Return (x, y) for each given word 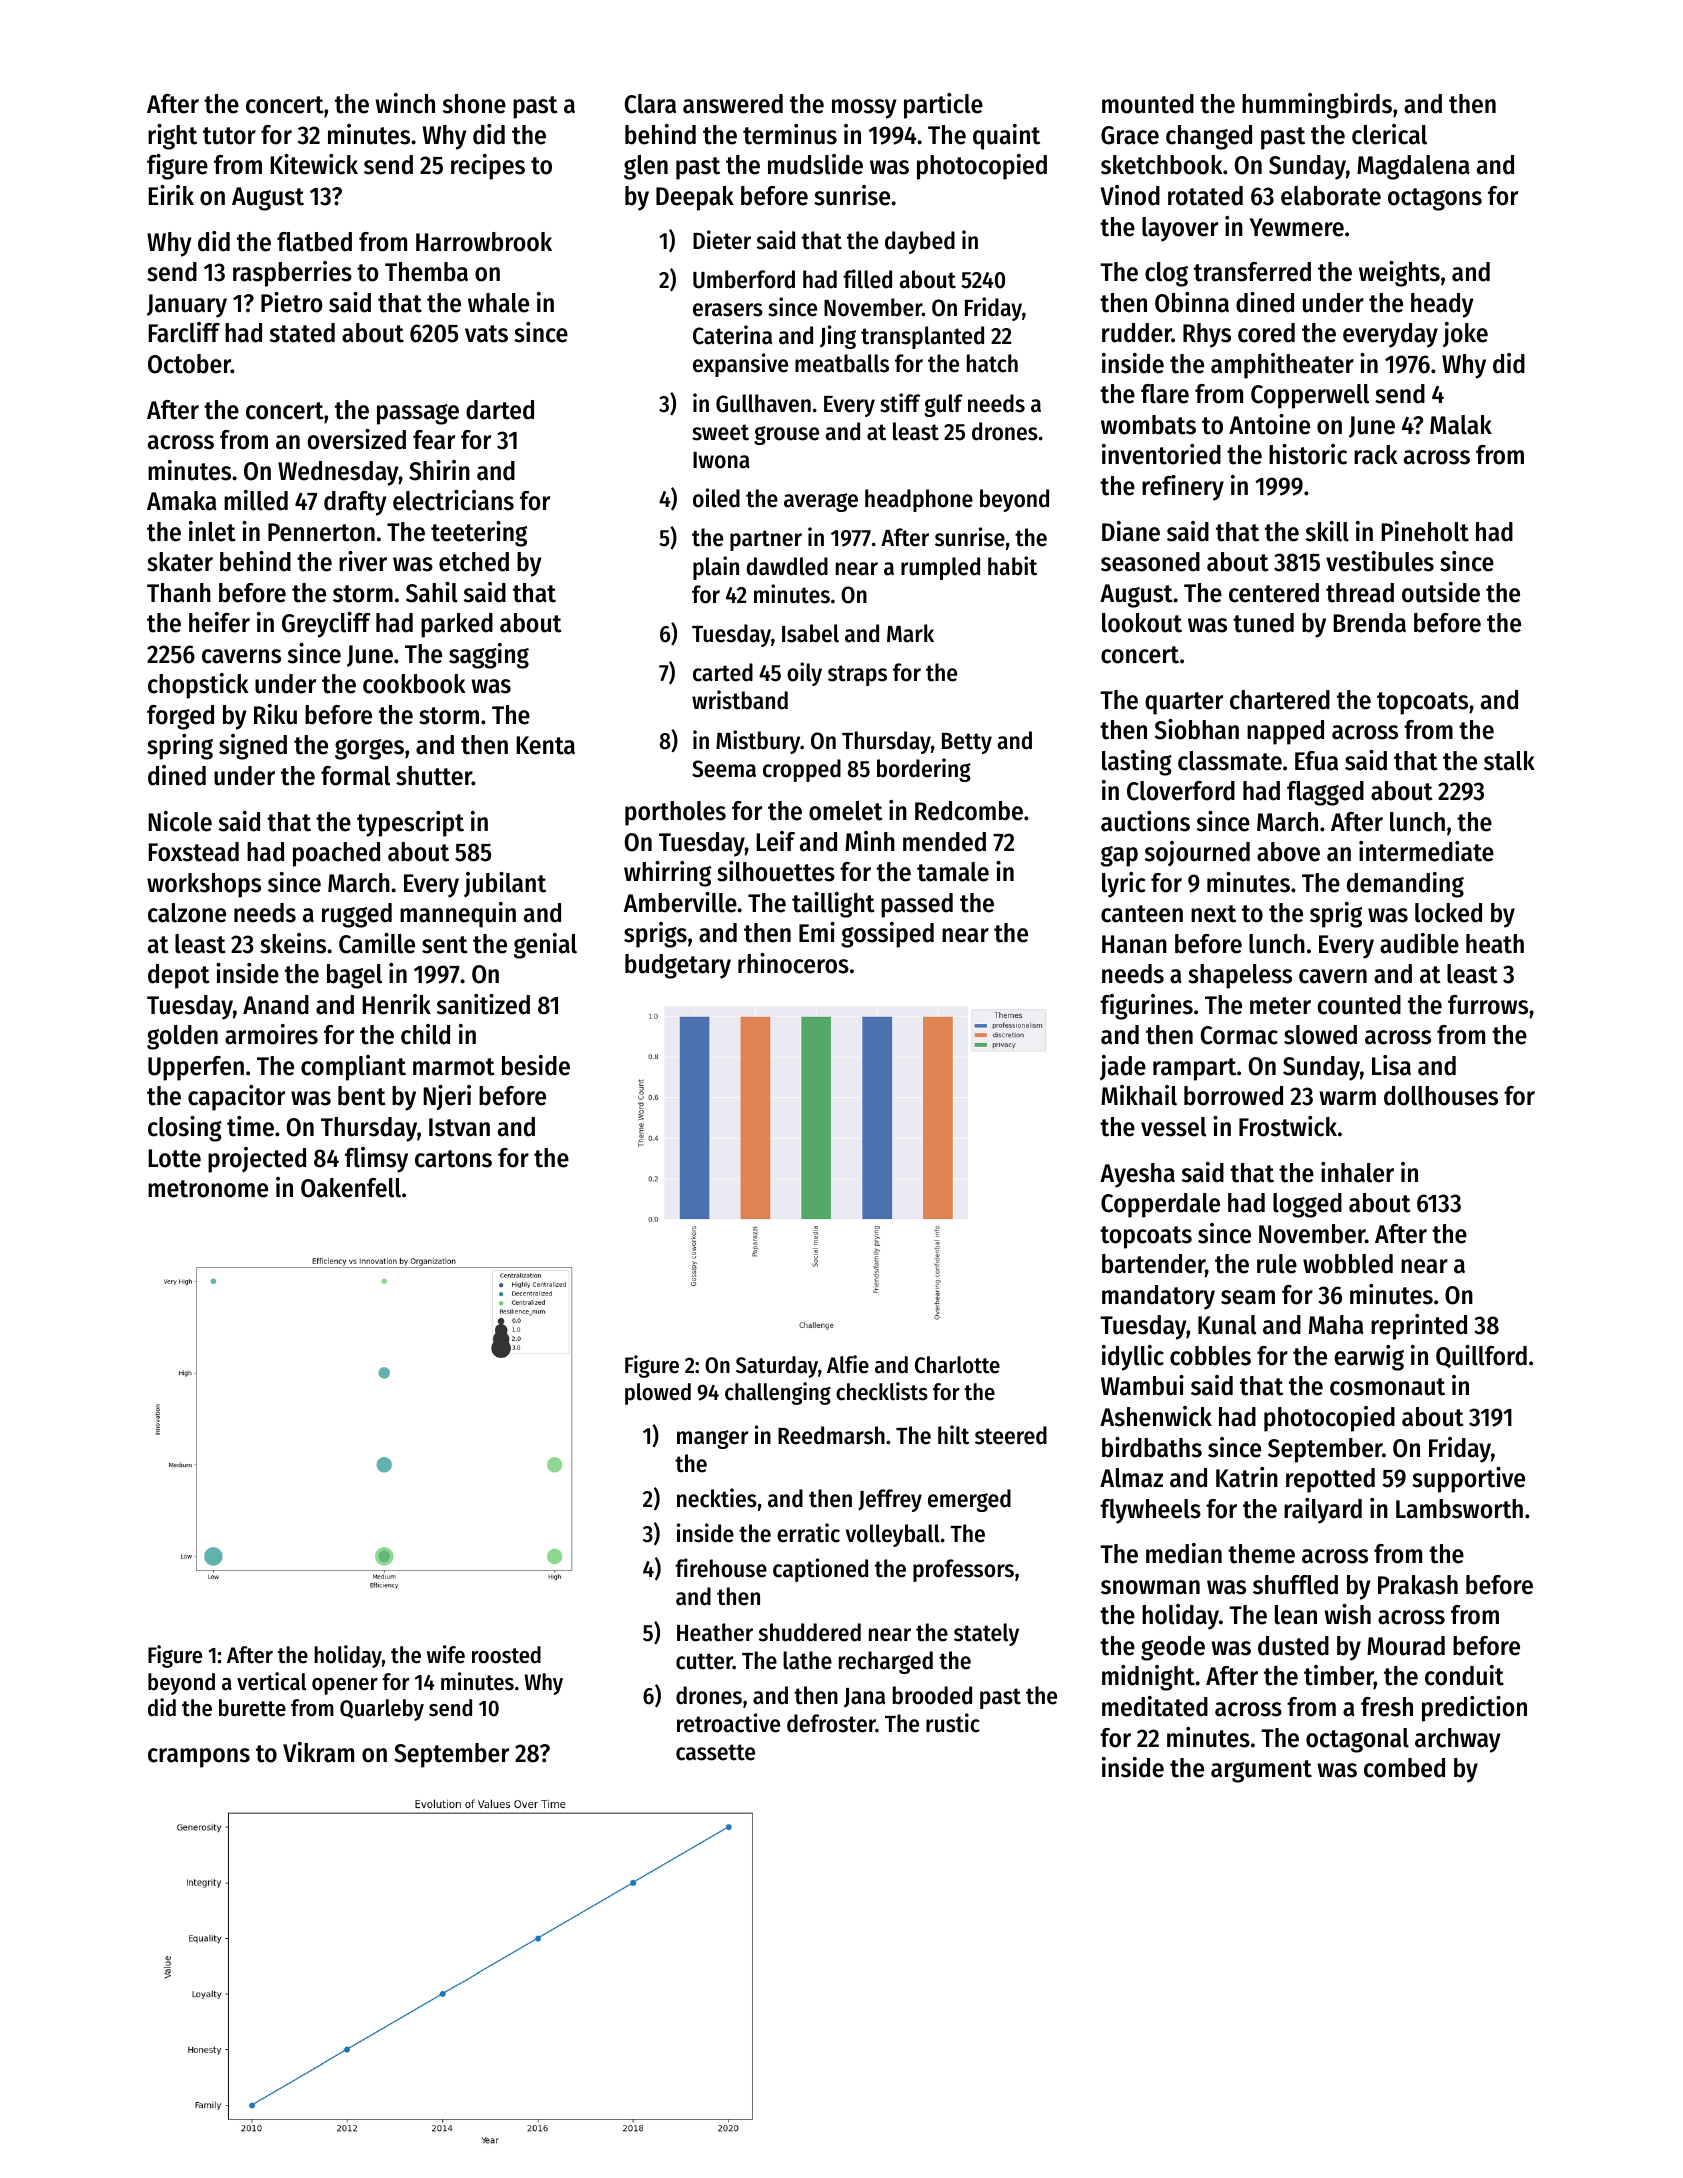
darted (500, 410)
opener (345, 1686)
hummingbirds (1317, 106)
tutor (229, 136)
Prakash (1418, 1585)
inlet (212, 531)
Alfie (848, 1364)
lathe (807, 1660)
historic (1308, 454)
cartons (453, 1159)
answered (733, 104)
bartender (1153, 1265)
